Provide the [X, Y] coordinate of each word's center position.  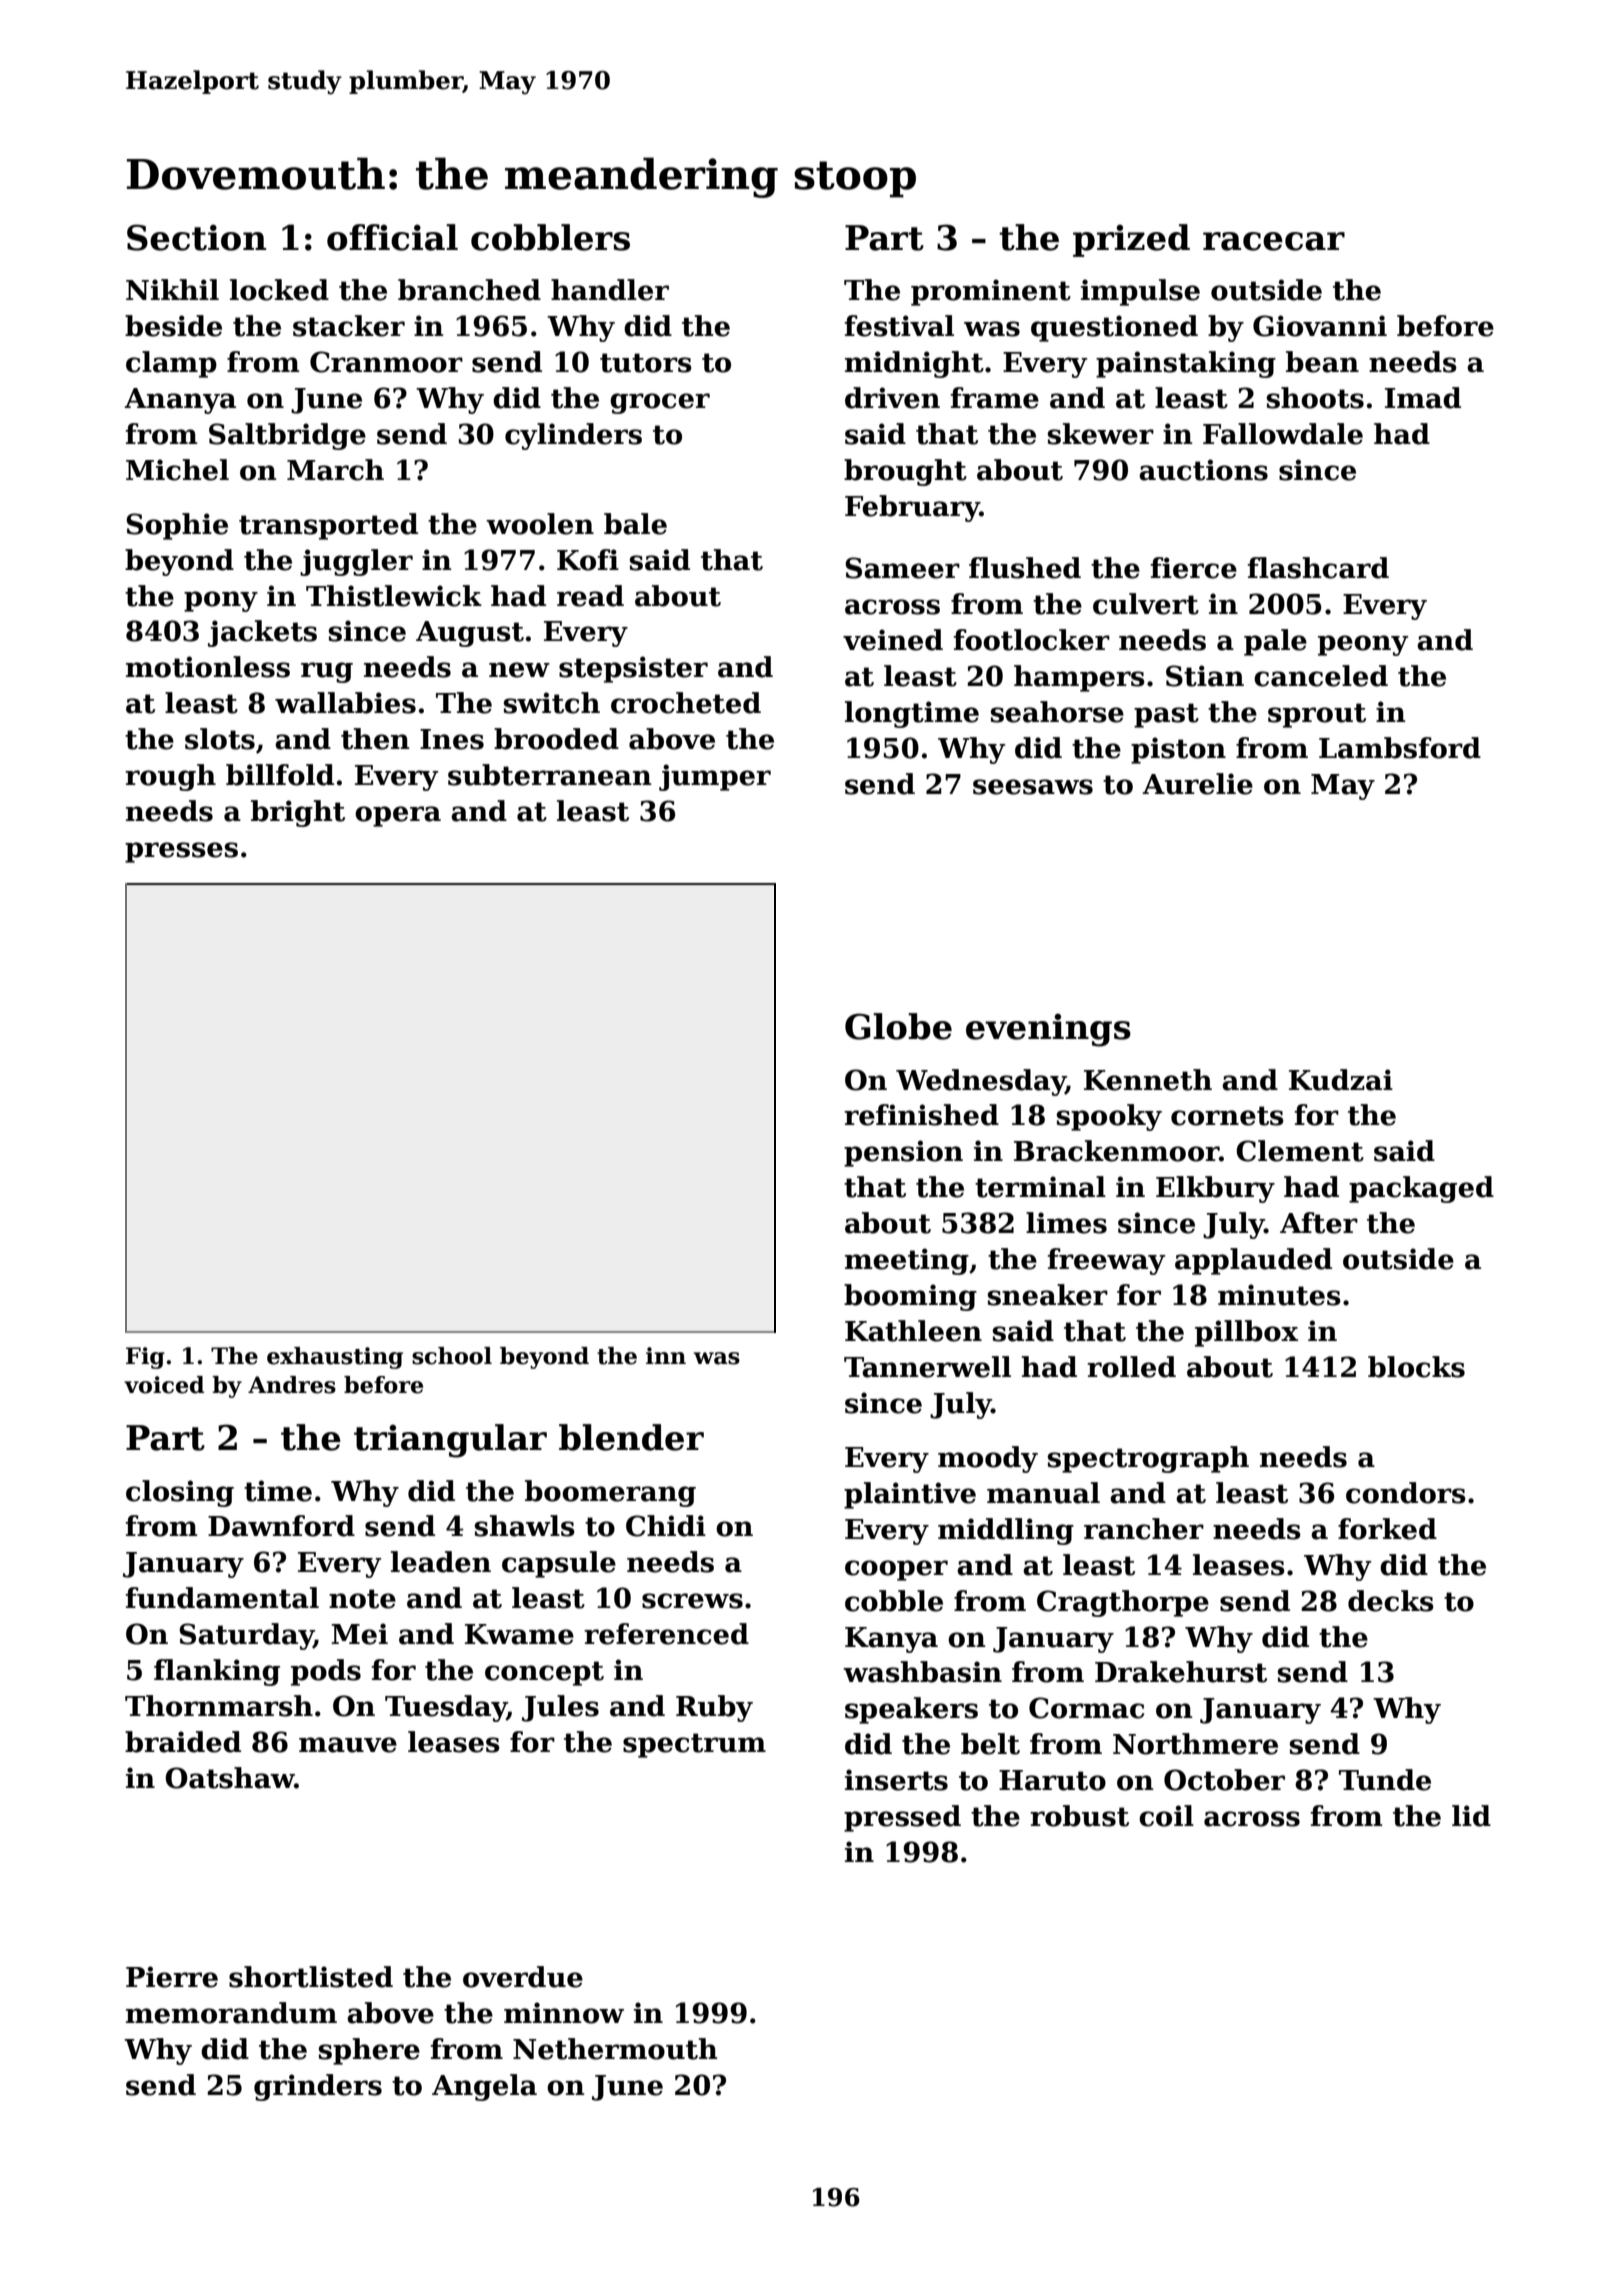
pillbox [1246, 1333]
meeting [907, 1261]
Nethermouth [615, 2049]
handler [610, 290]
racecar [1274, 241]
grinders [318, 2087]
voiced [164, 1385]
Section [196, 237]
